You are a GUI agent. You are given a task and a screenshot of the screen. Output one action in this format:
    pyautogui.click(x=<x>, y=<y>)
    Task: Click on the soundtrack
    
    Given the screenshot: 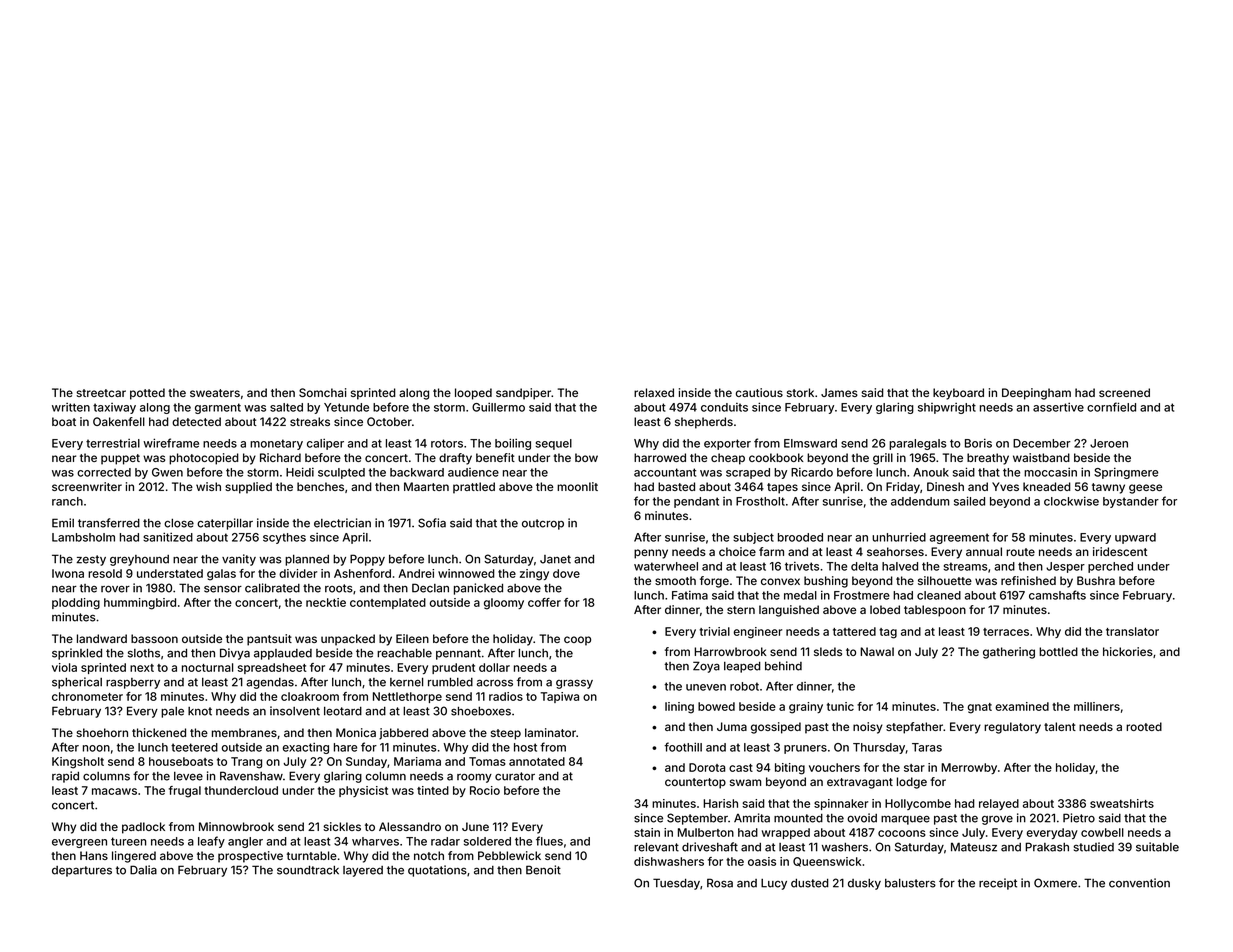 What is the action you would take?
    pyautogui.click(x=308, y=870)
